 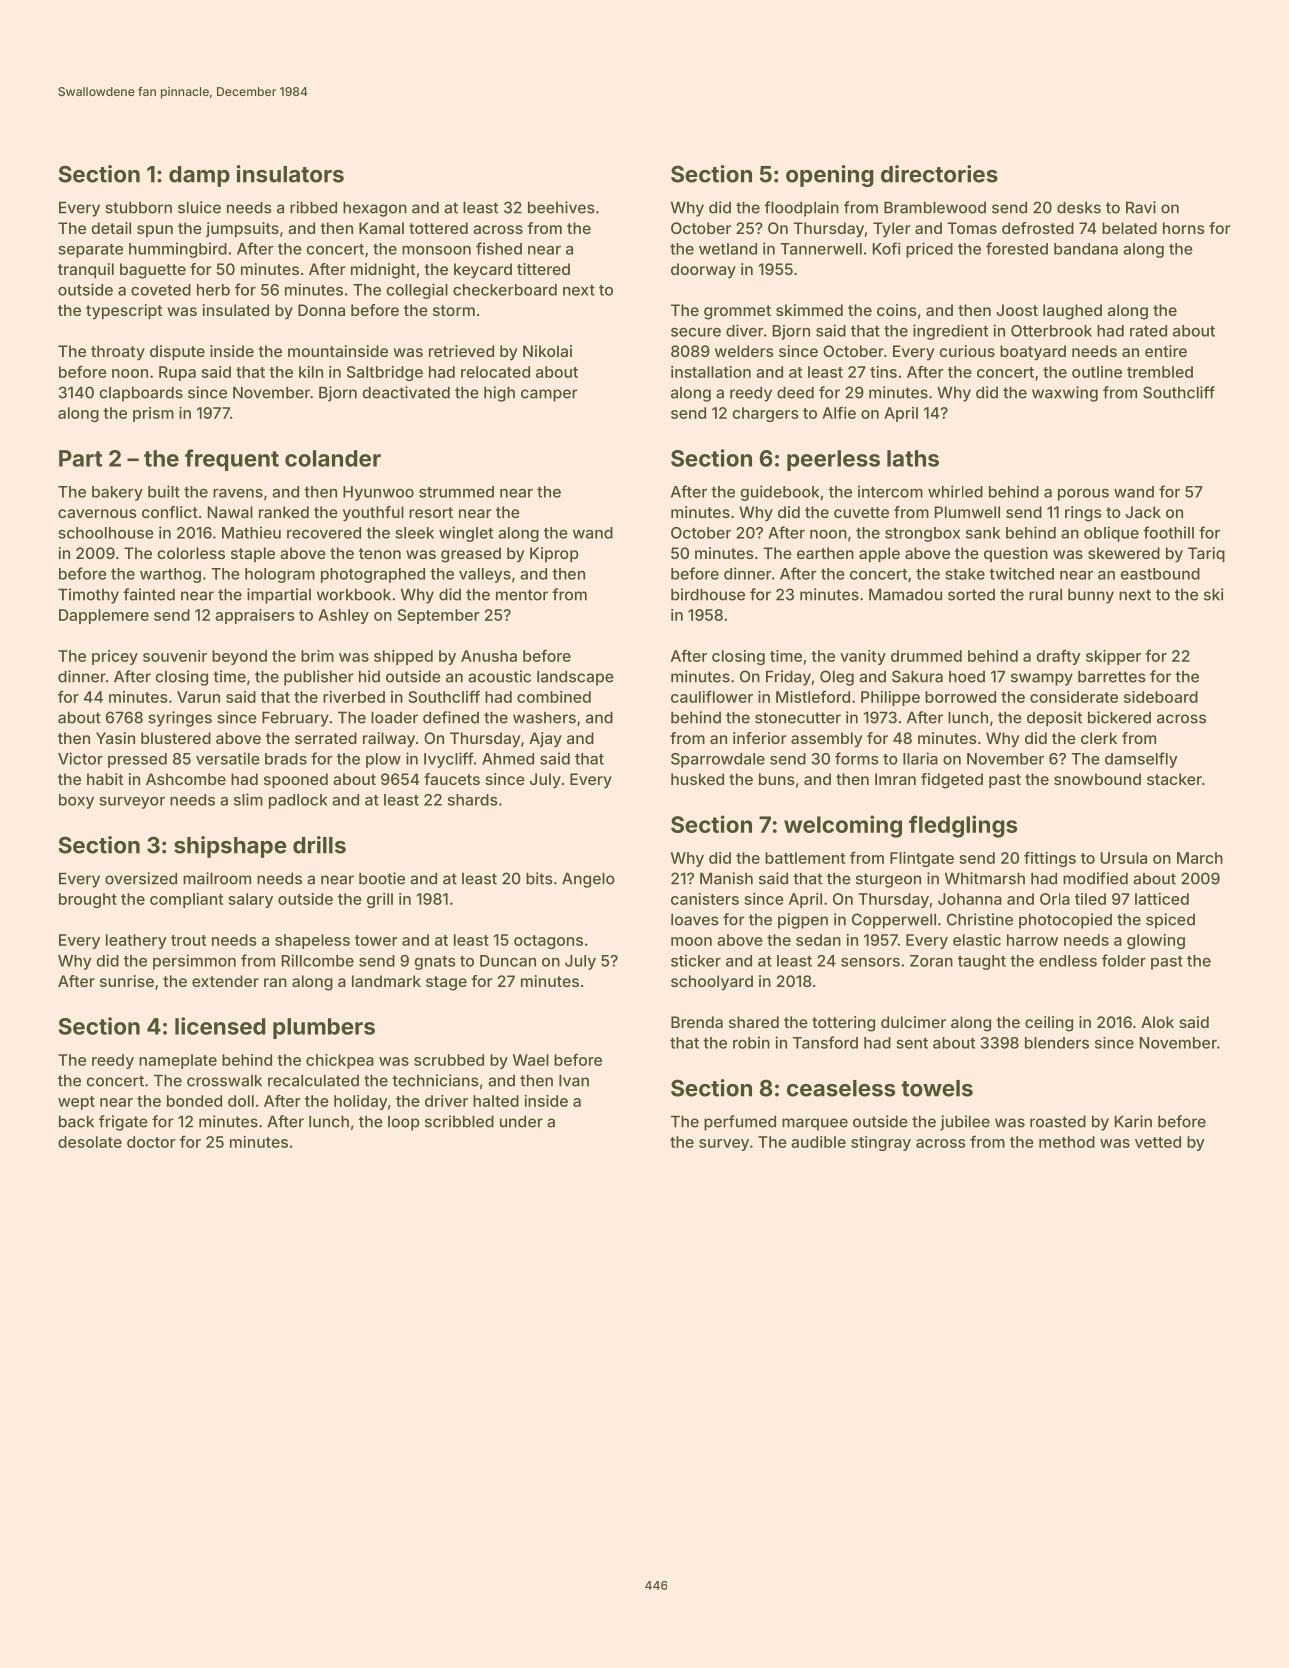 I want to click on forested, so click(x=1017, y=248).
